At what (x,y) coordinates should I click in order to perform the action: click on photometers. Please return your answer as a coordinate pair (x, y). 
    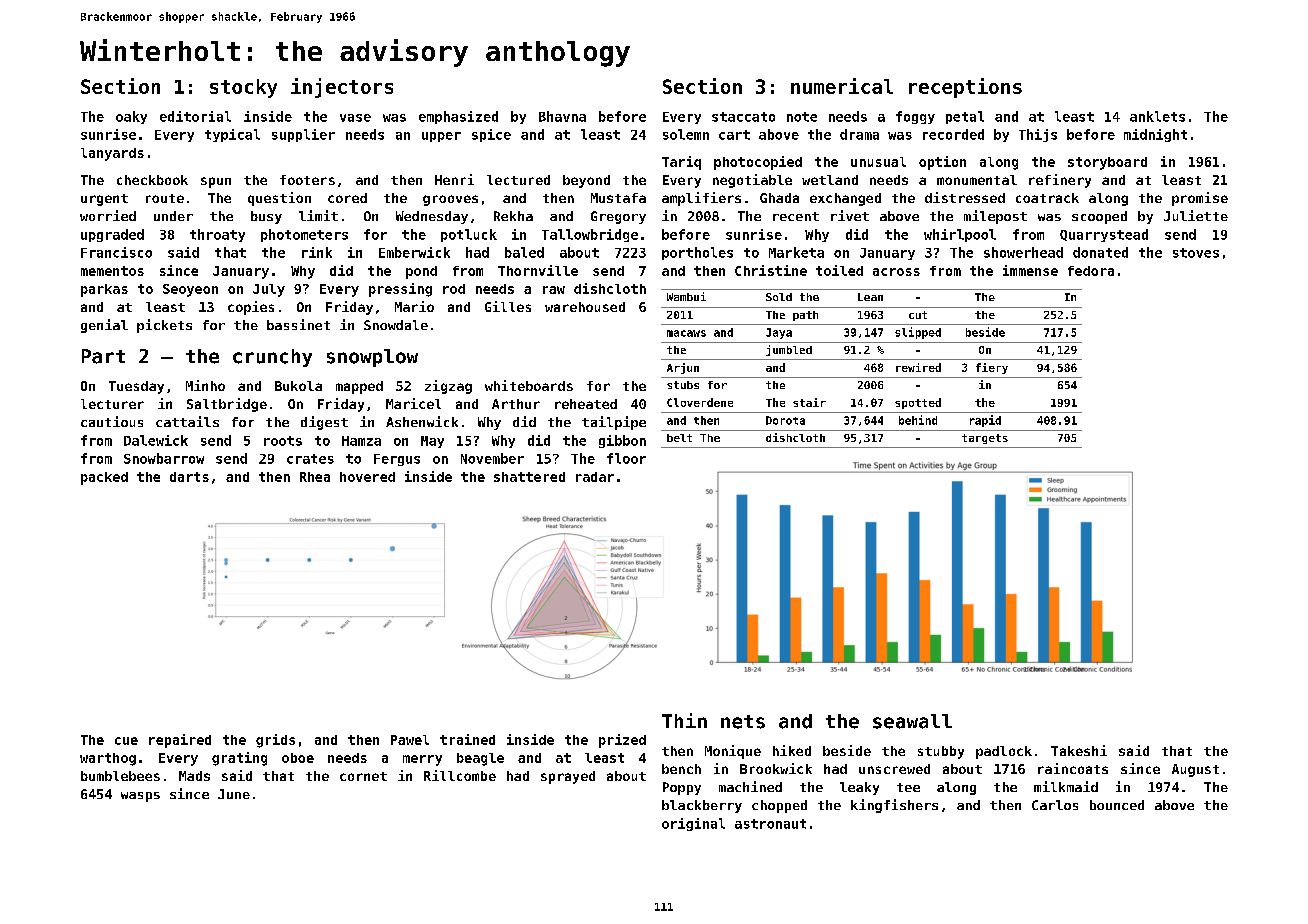
    Looking at the image, I should click on (304, 235).
